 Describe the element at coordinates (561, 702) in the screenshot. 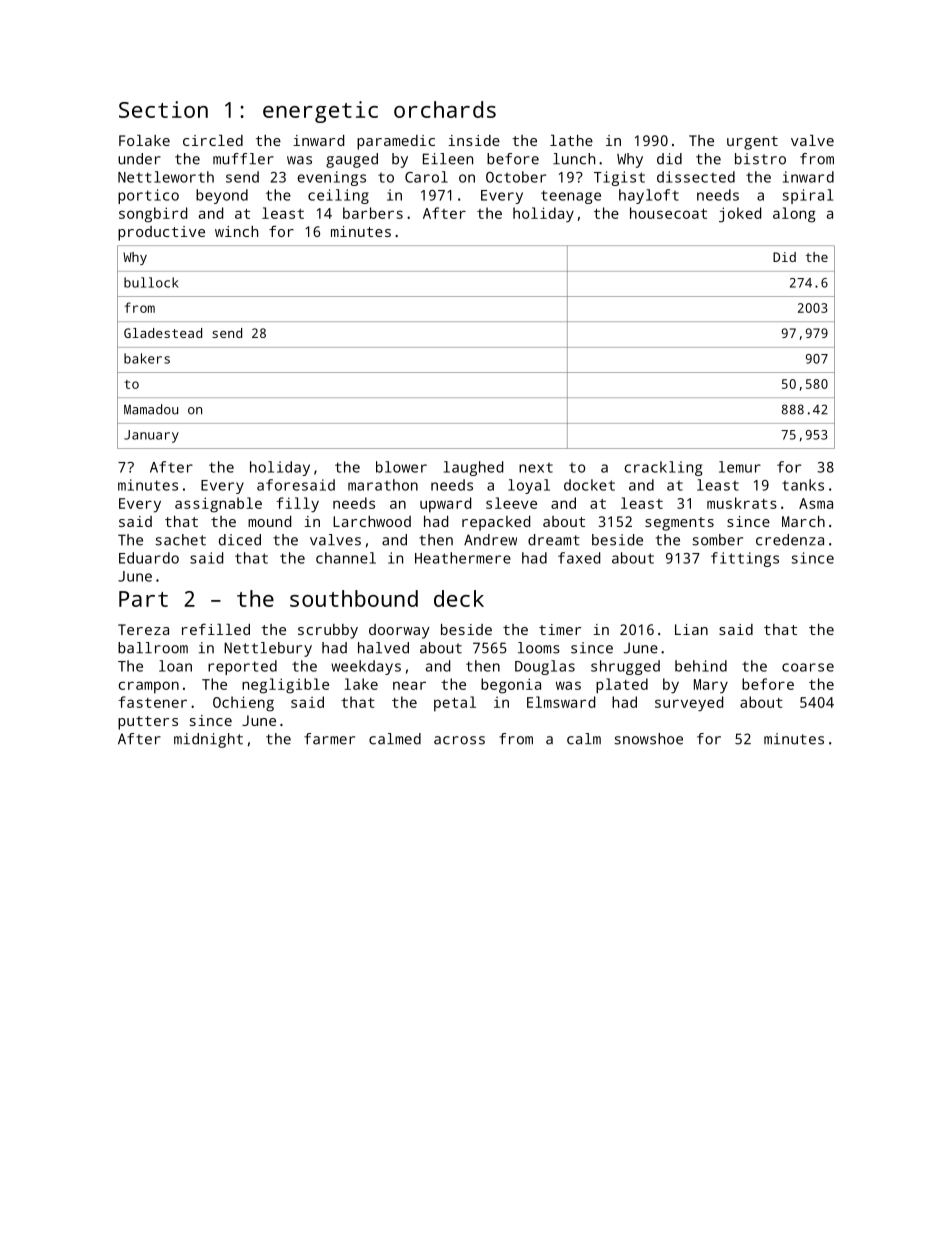

I see `Elmsward` at that location.
